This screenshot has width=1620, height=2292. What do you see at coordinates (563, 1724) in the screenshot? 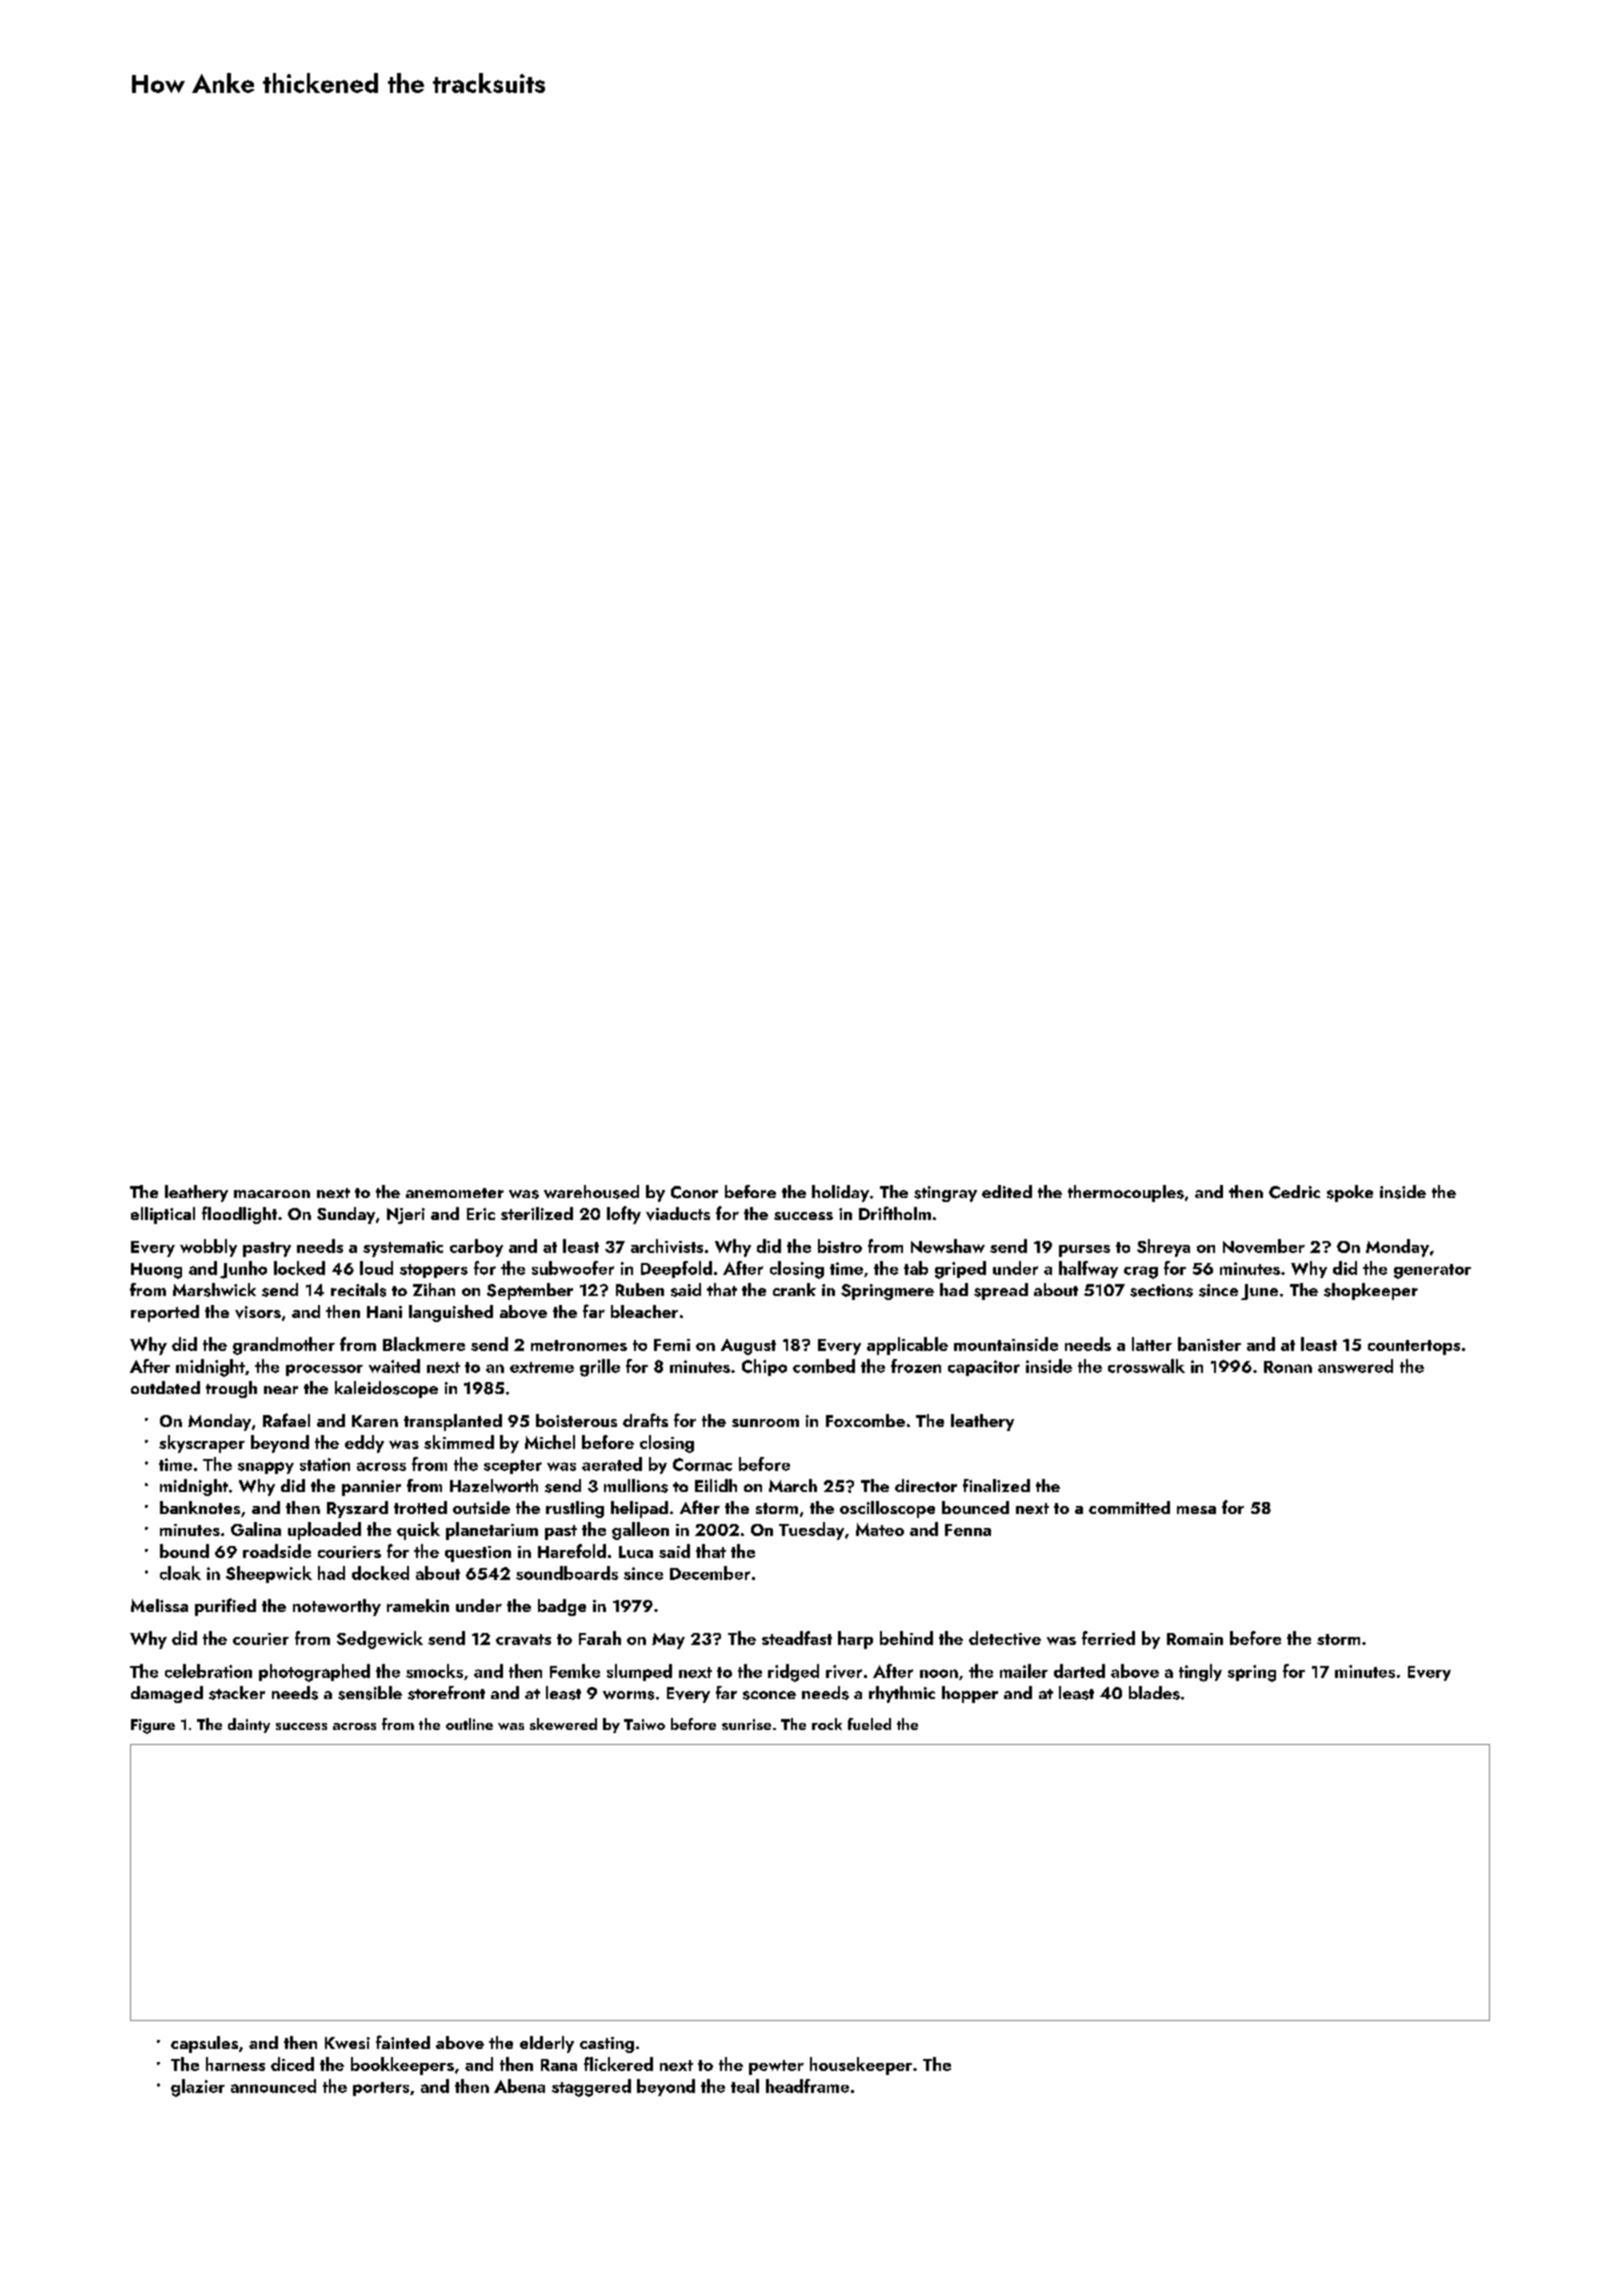
I see `skewered` at bounding box center [563, 1724].
